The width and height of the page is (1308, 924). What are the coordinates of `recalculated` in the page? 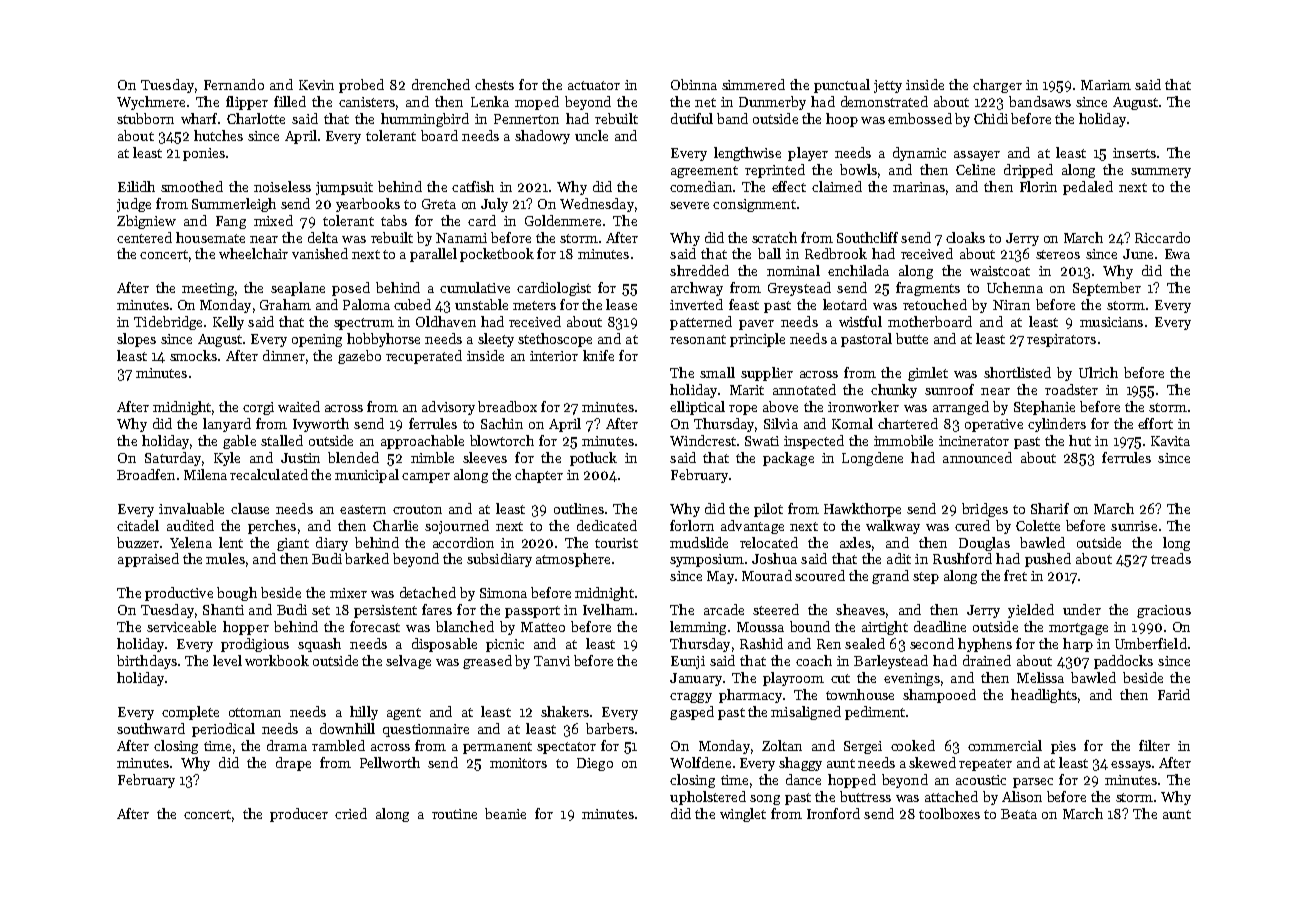 It's located at (269, 474).
